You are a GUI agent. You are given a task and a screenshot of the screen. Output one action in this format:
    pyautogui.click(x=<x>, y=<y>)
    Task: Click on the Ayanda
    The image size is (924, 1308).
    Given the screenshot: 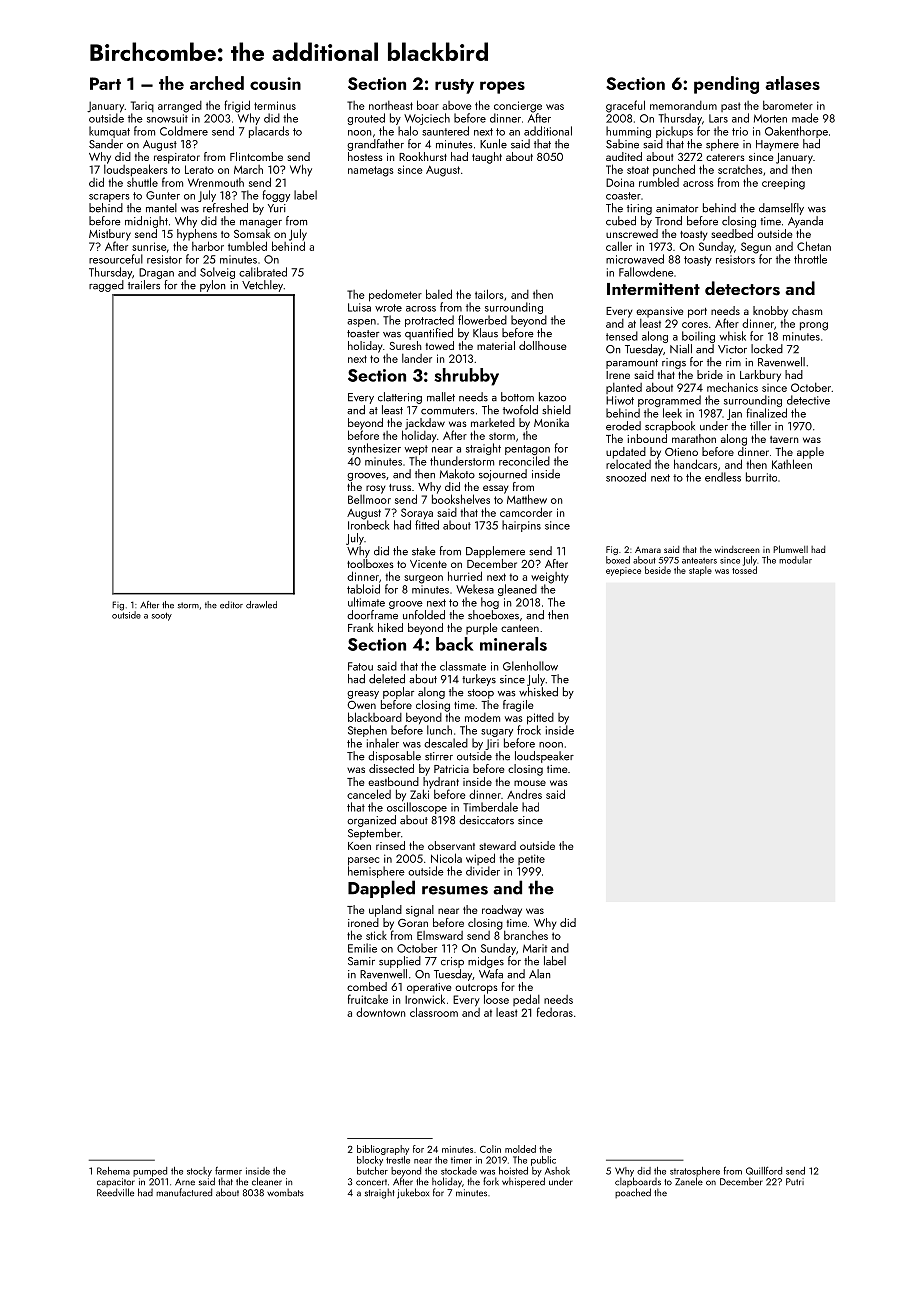 What is the action you would take?
    pyautogui.click(x=805, y=222)
